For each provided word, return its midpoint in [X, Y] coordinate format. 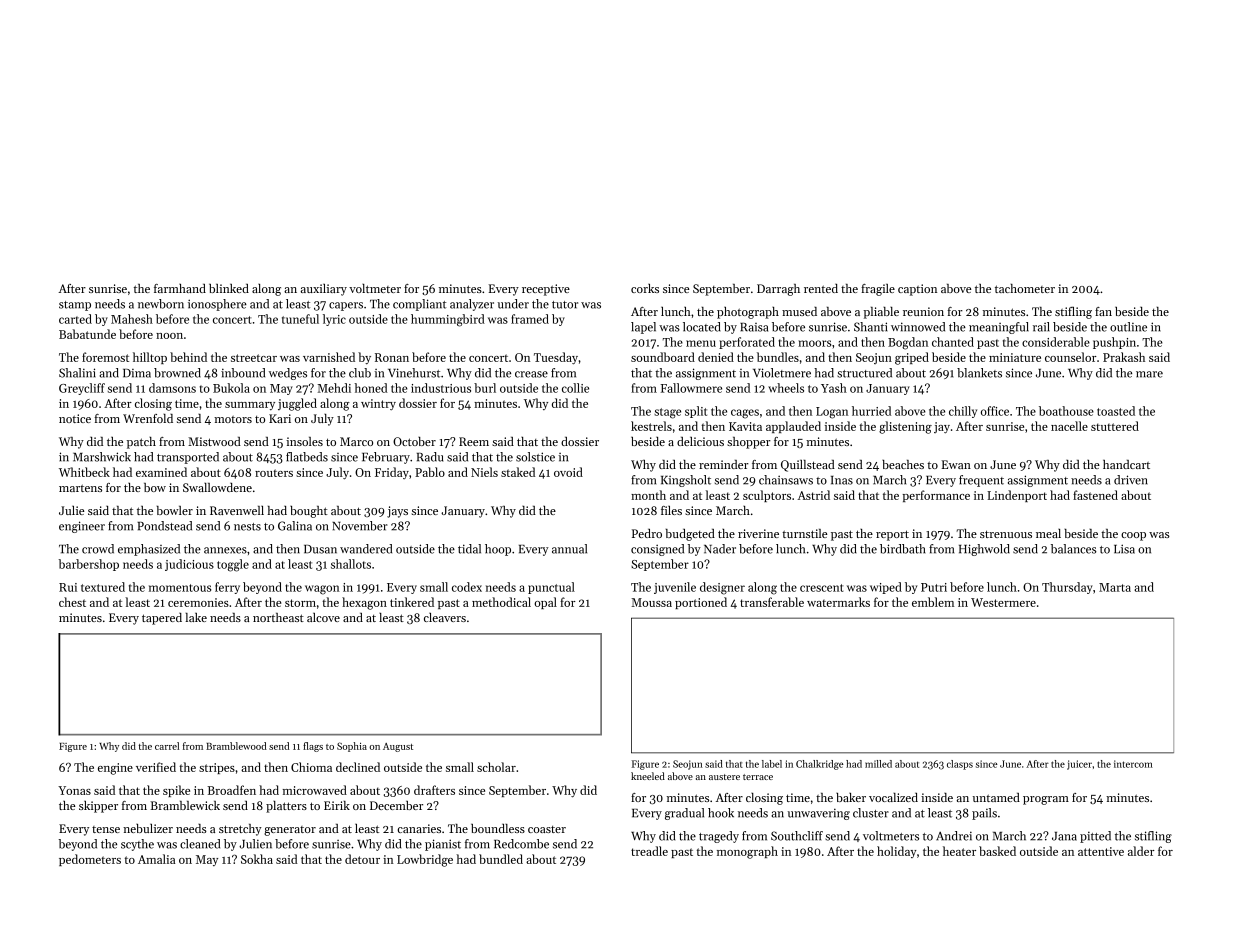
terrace [758, 777]
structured [864, 373]
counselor [1071, 357]
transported [188, 458]
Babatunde [87, 334]
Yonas [74, 790]
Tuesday [556, 358]
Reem [474, 441]
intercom [1133, 764]
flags [313, 747]
